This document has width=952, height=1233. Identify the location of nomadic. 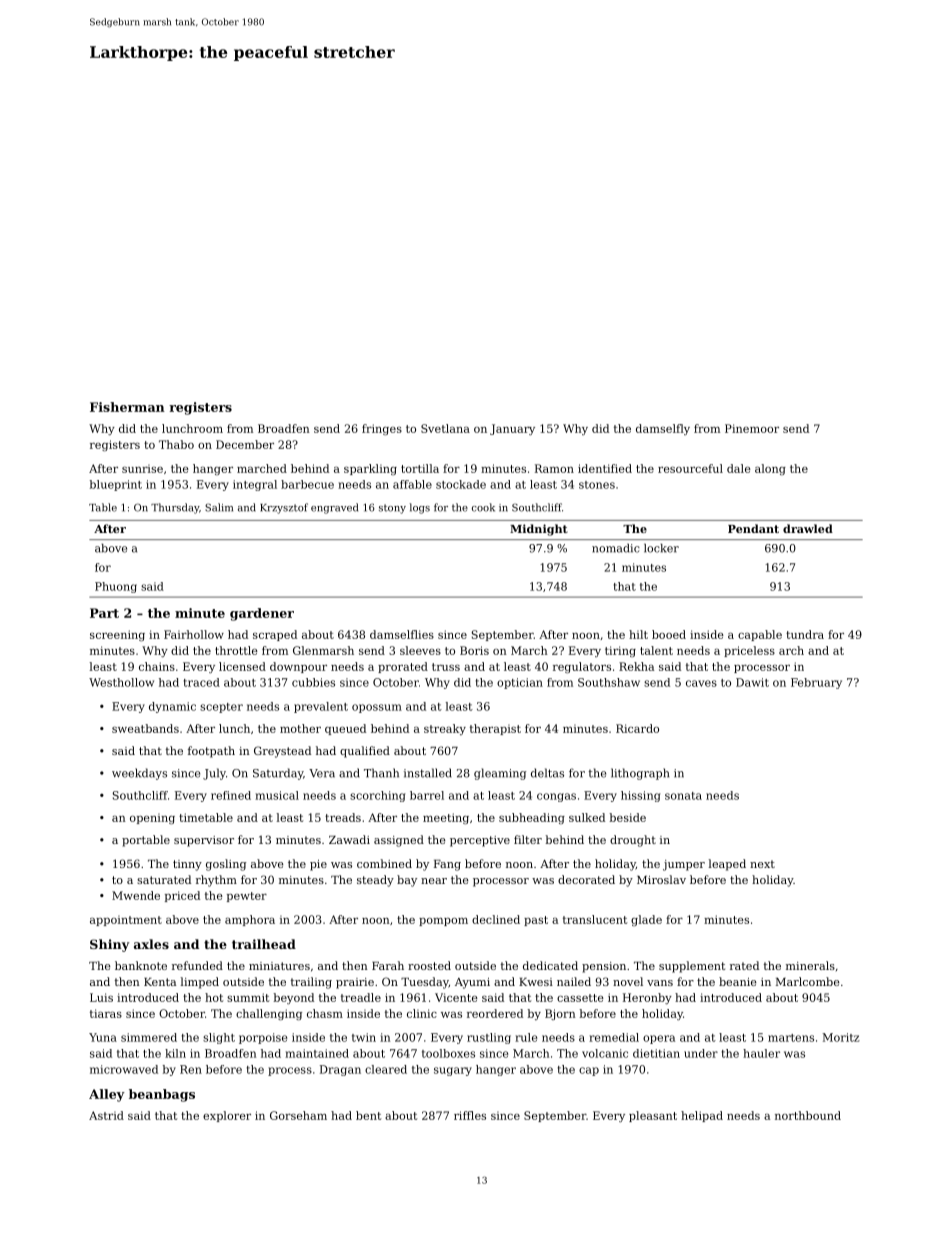
(616, 548).
